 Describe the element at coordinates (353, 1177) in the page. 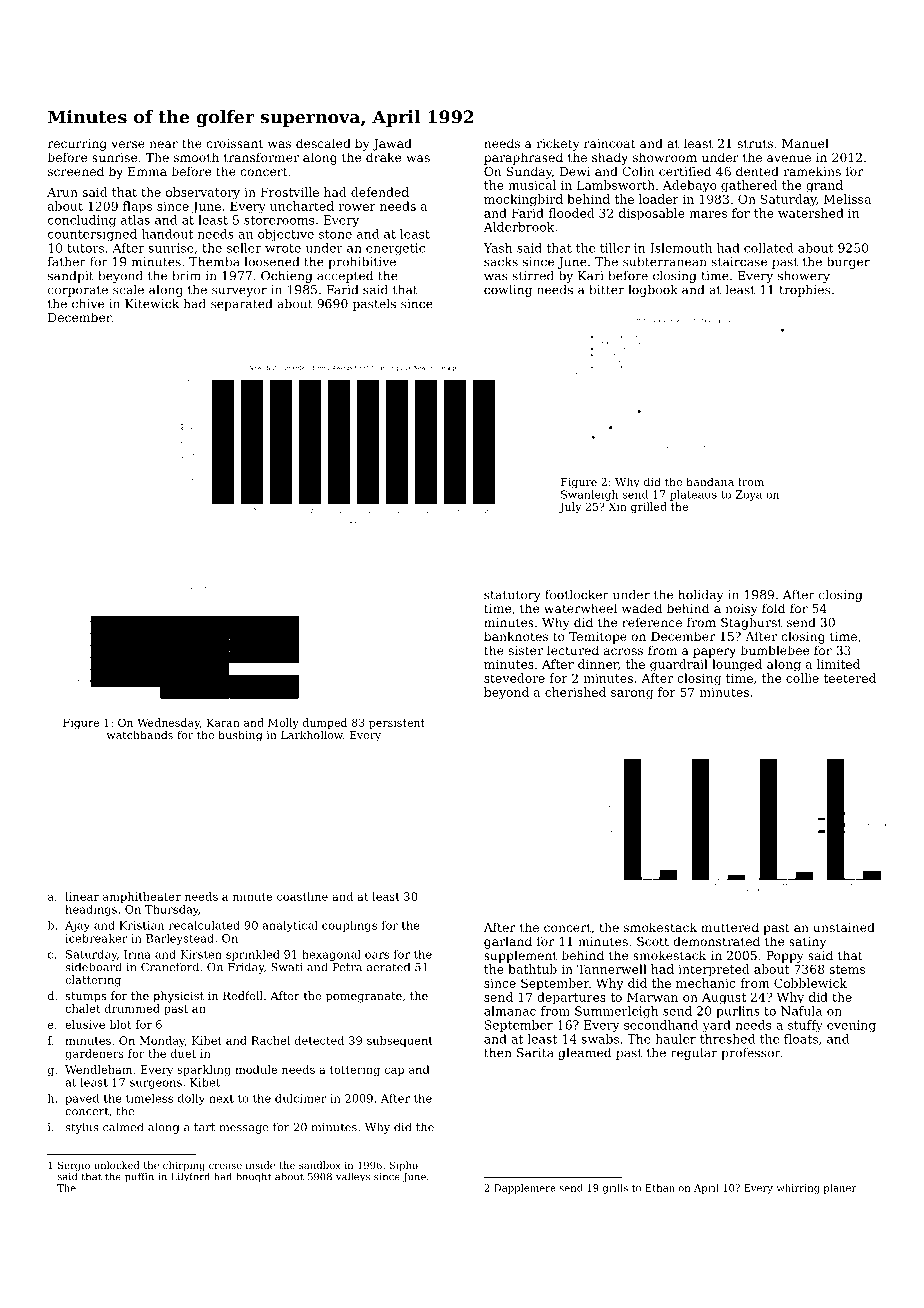

I see `valleys` at that location.
